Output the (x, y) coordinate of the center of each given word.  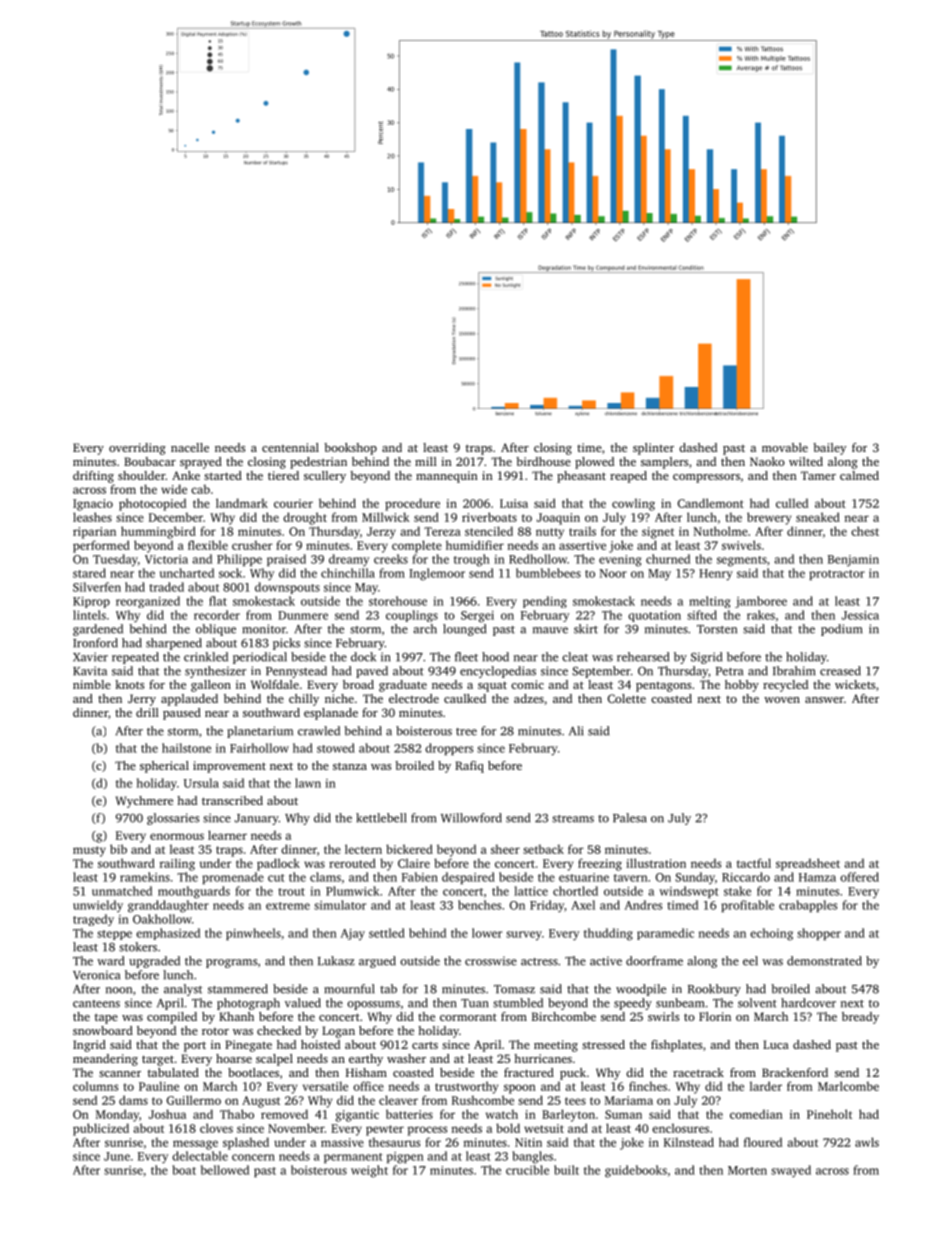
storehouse (398, 601)
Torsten (717, 629)
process (427, 1131)
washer (406, 1058)
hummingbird (158, 532)
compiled (172, 1018)
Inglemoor (437, 574)
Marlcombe (848, 1086)
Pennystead (296, 672)
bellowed (225, 1170)
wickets (855, 684)
